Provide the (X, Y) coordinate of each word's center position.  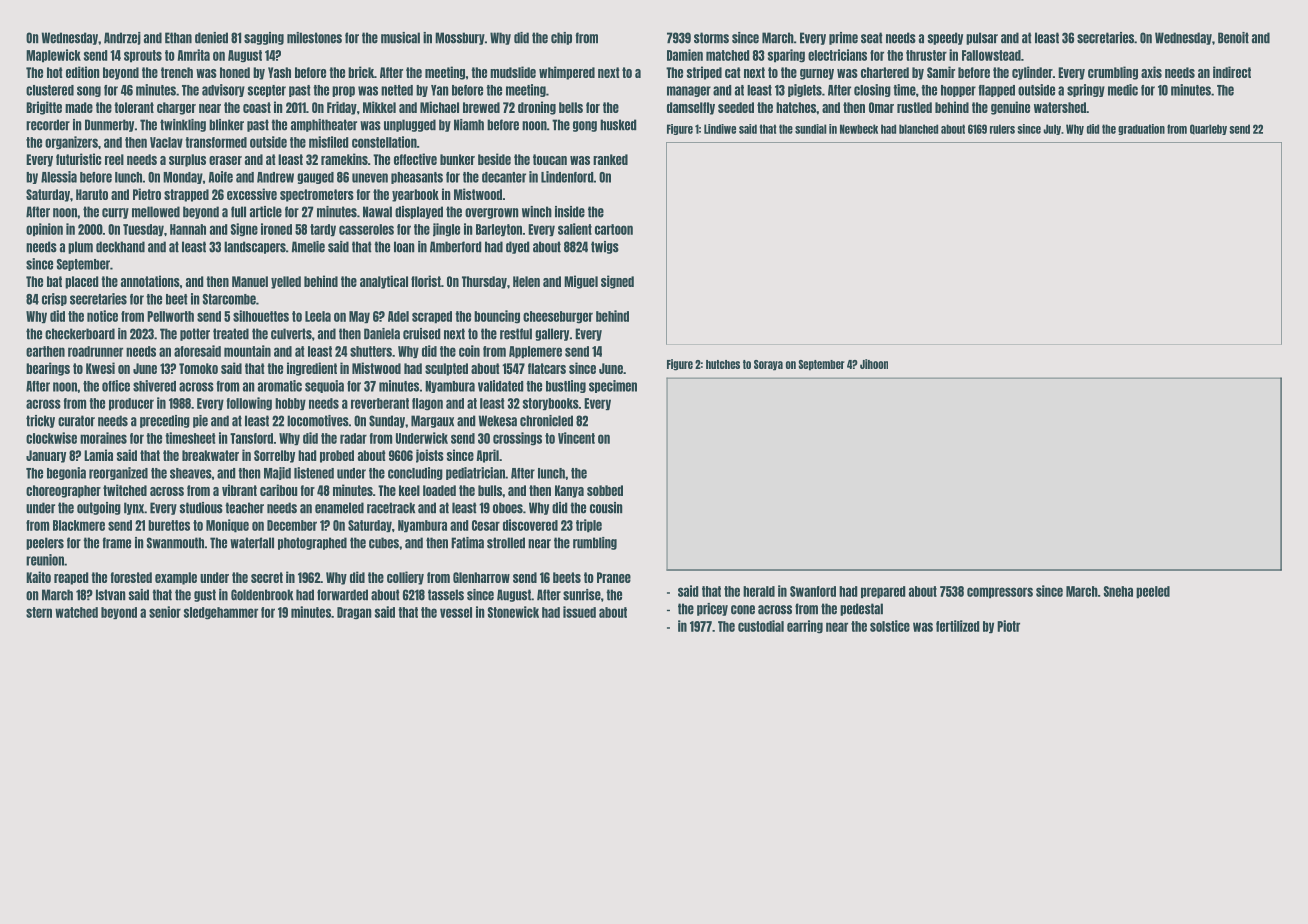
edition (83, 72)
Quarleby (1208, 129)
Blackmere (79, 525)
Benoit (1233, 38)
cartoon (614, 229)
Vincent (576, 438)
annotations (150, 281)
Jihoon (874, 364)
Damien (685, 55)
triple (589, 526)
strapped (186, 195)
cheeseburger (558, 317)
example (176, 578)
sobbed (605, 490)
